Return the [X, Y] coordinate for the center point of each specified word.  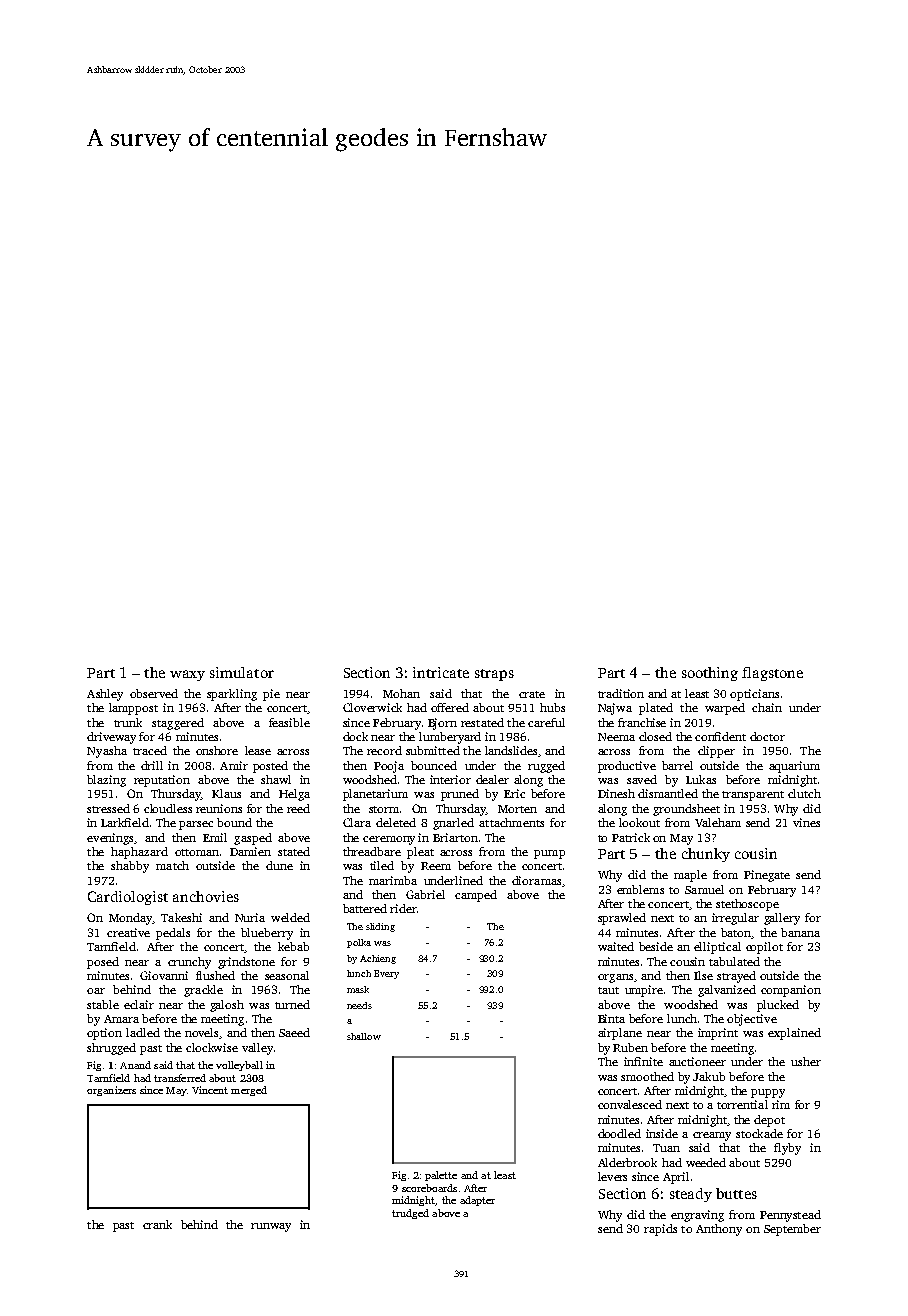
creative [128, 932]
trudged [410, 1214]
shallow [364, 1036]
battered [365, 908]
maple [690, 876]
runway [271, 1227]
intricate [441, 672]
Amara [121, 1019]
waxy [187, 675]
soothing [710, 674]
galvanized [727, 991]
